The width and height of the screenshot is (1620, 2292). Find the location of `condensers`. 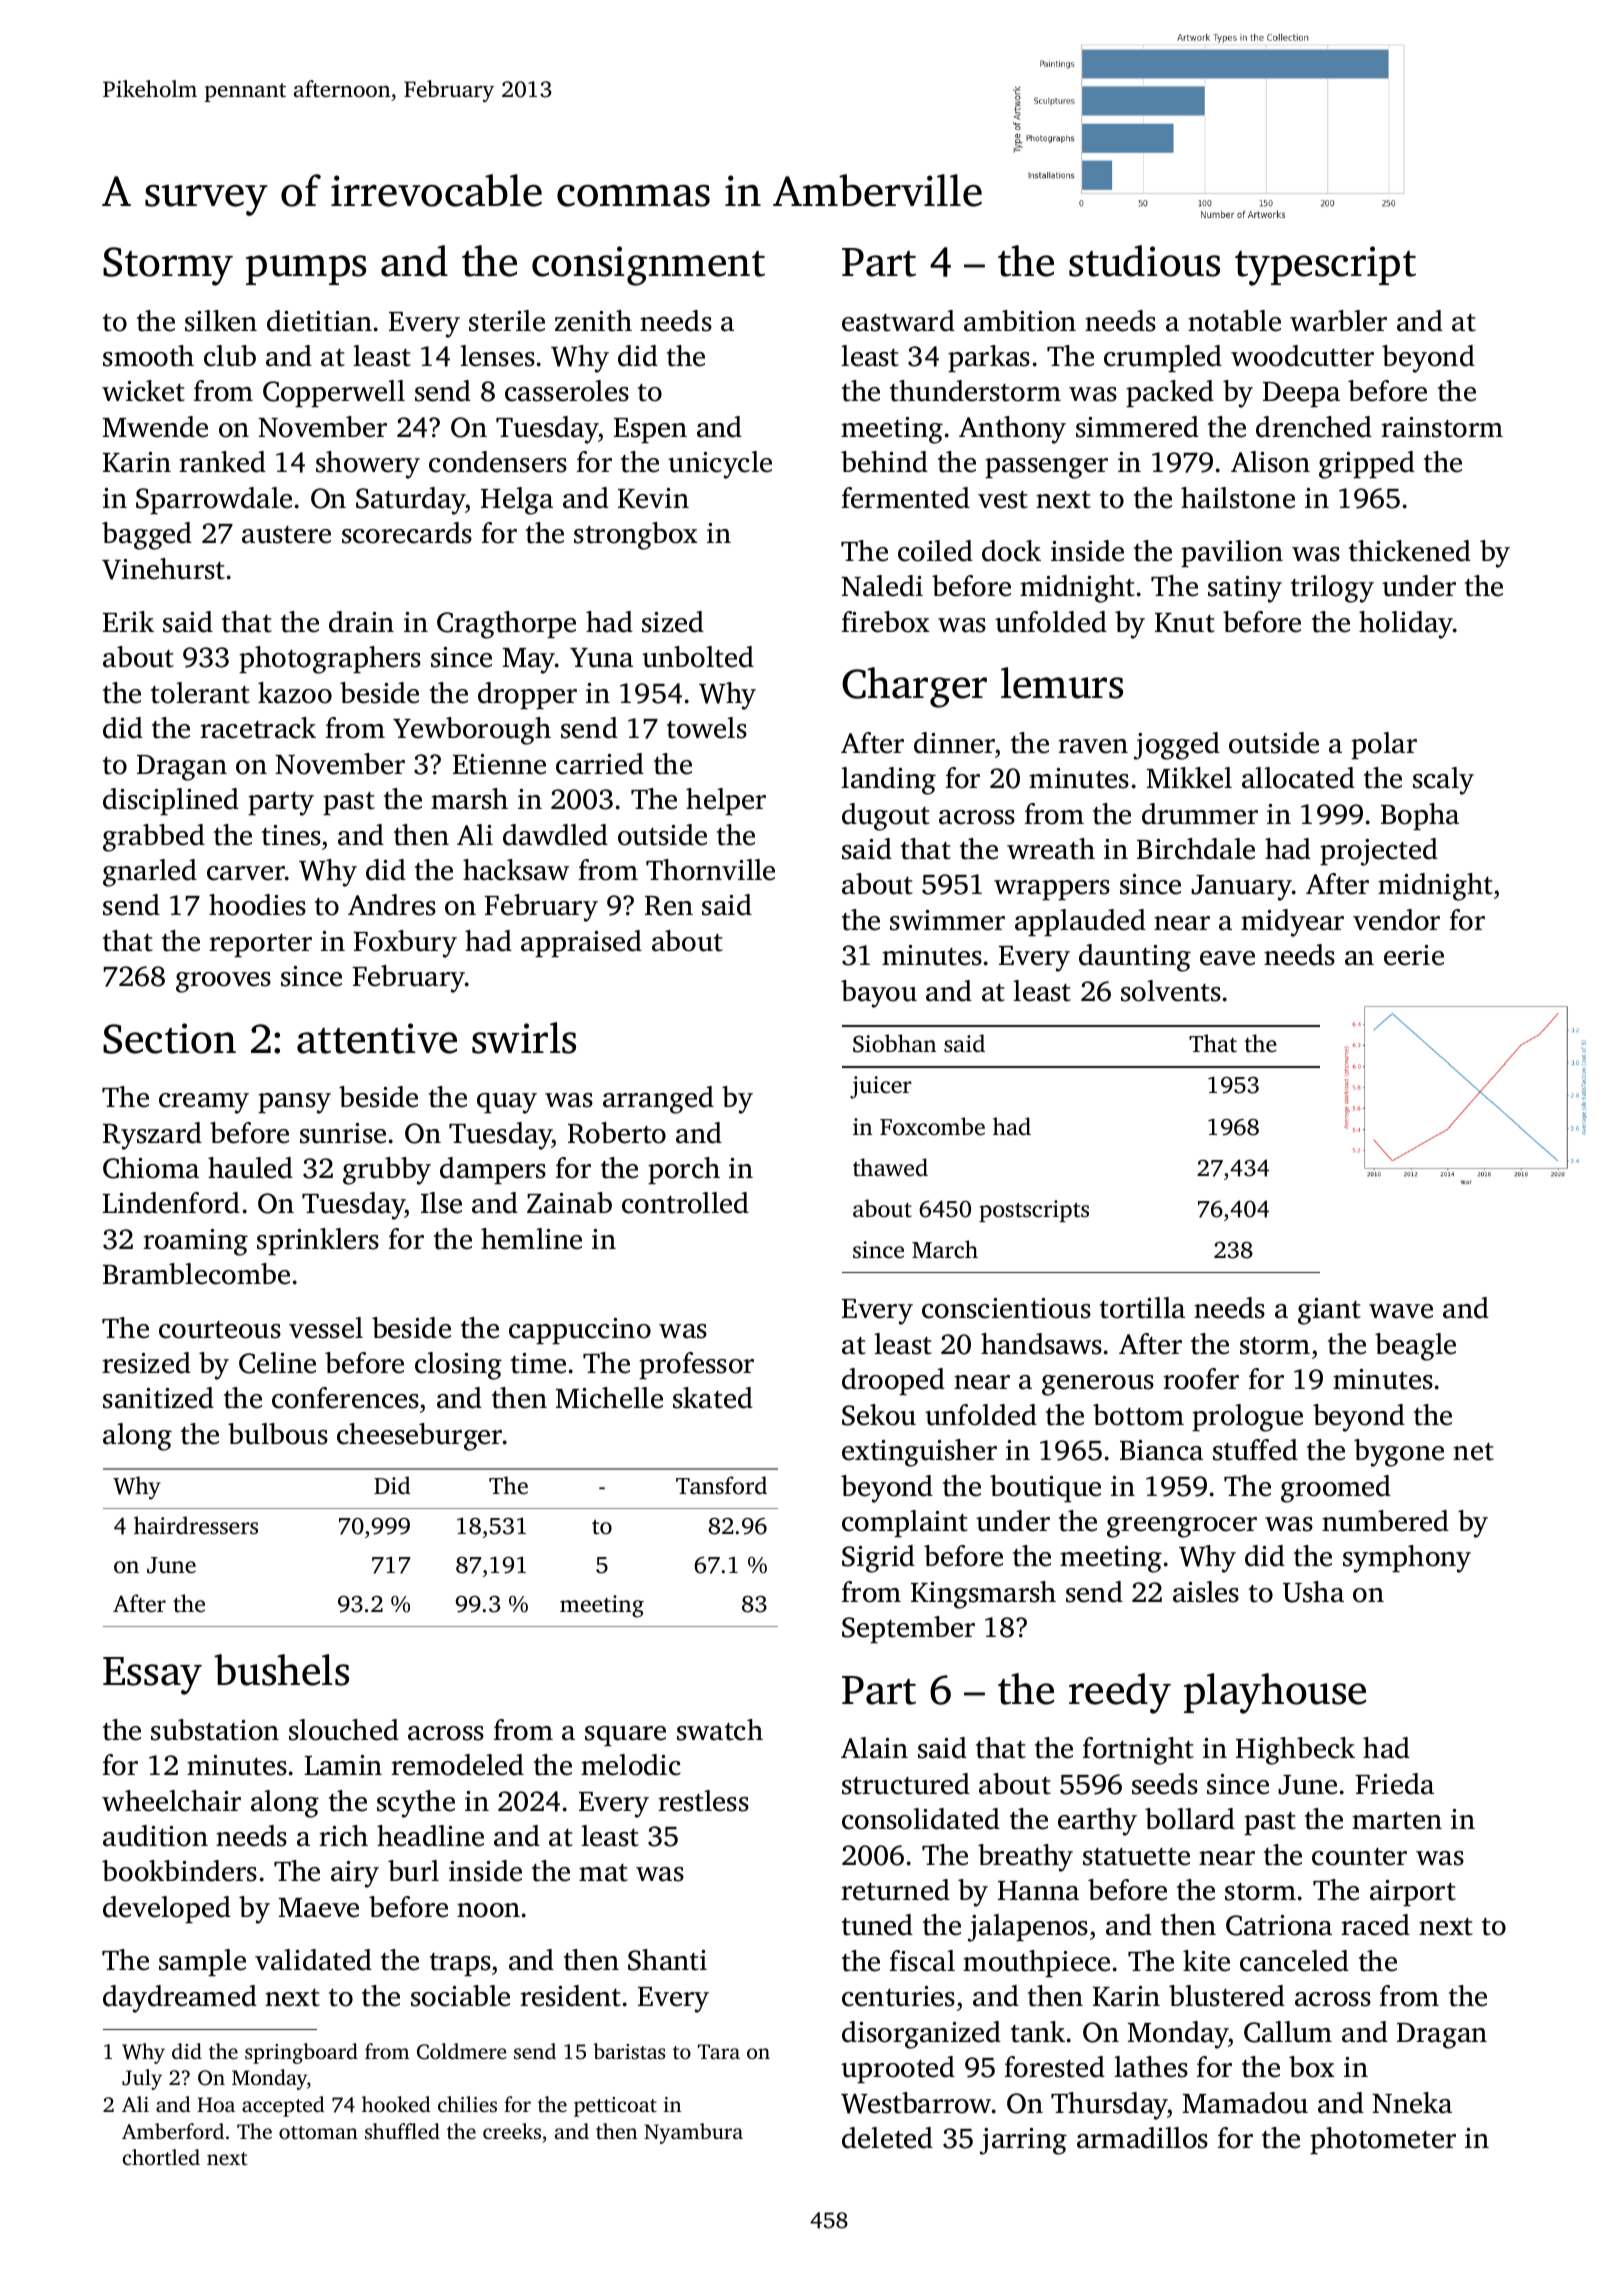

condensers is located at coordinates (498, 462).
